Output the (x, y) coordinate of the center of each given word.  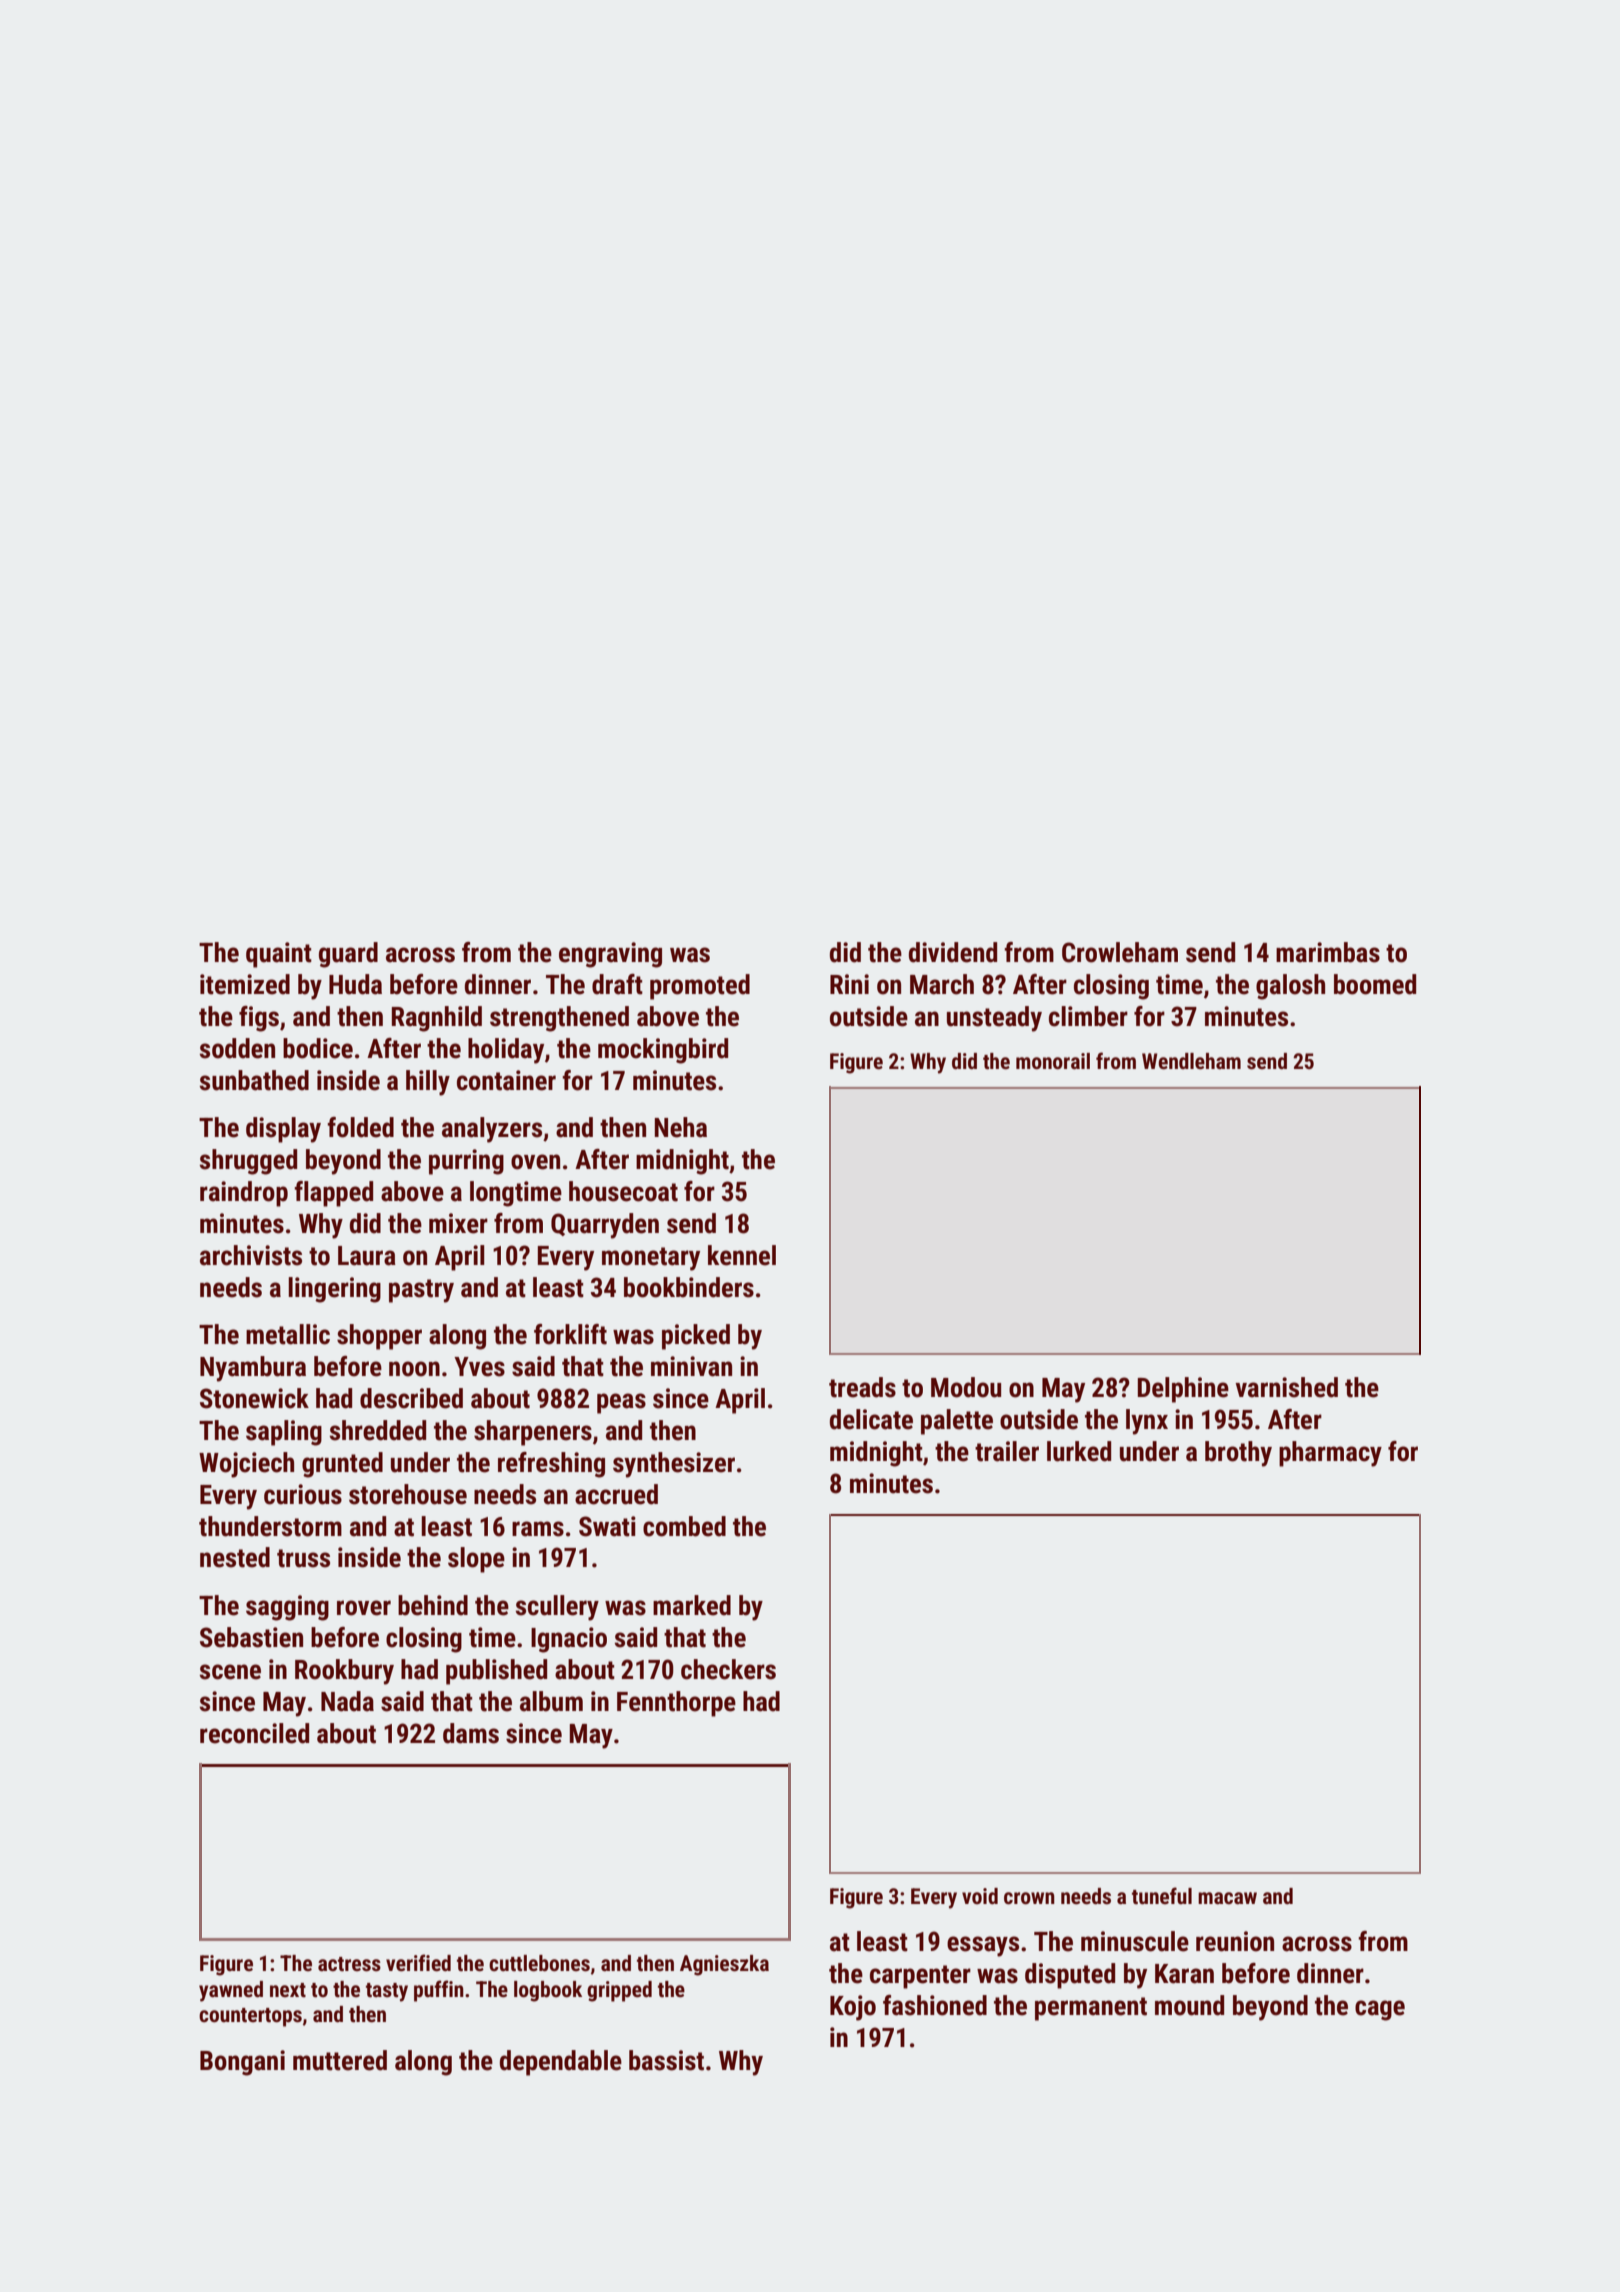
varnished (1286, 1387)
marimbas (1328, 952)
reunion (1235, 1941)
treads (862, 1387)
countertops (250, 2017)
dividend (953, 952)
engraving (610, 955)
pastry (421, 1291)
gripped (619, 1991)
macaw (1227, 1898)
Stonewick (254, 1398)
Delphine (1183, 1390)
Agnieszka (724, 1965)
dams (471, 1733)
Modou (966, 1387)
